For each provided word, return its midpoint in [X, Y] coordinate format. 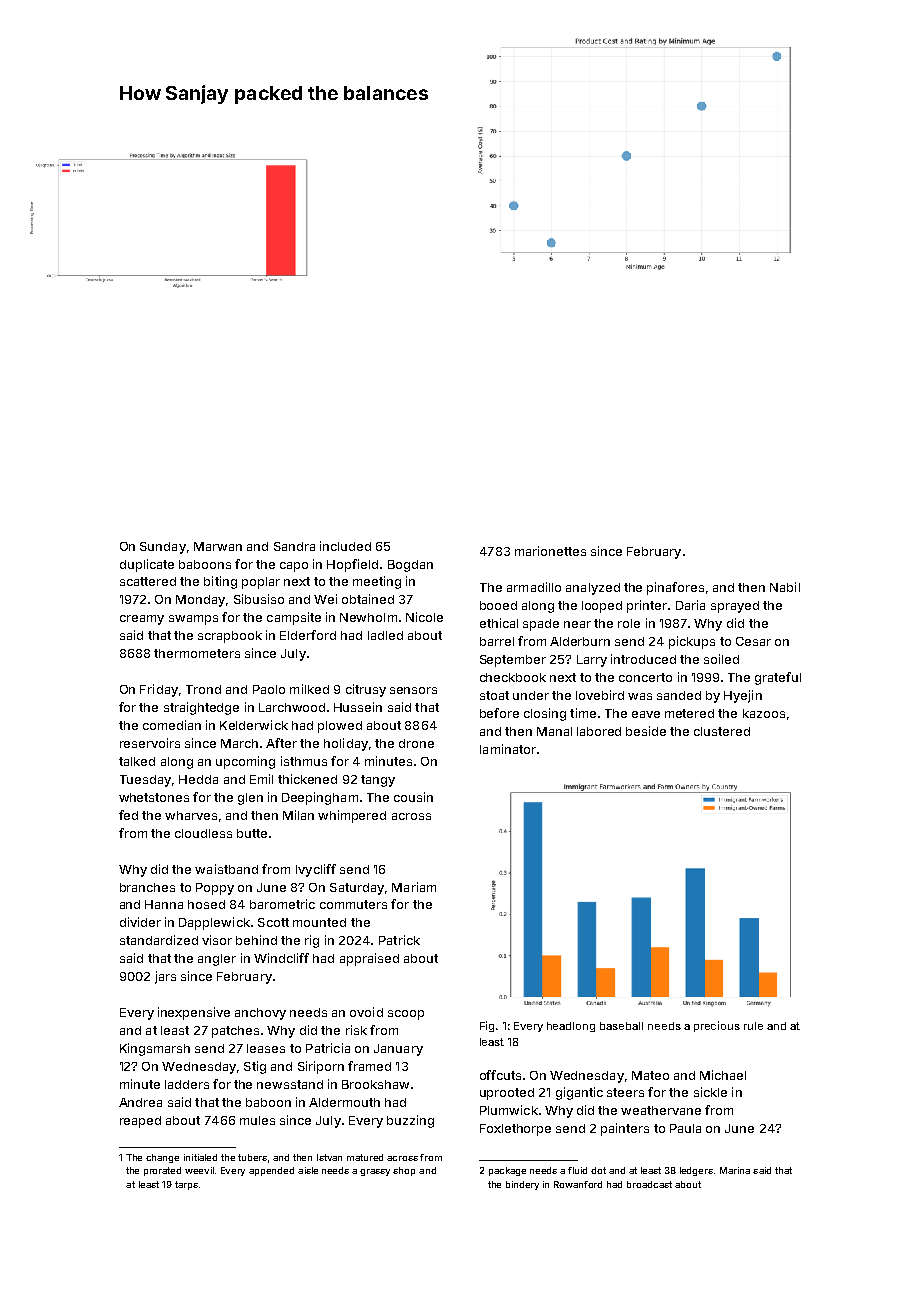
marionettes [550, 551]
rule [753, 1026]
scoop [406, 1015]
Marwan [218, 546]
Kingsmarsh [155, 1049]
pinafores [675, 588]
